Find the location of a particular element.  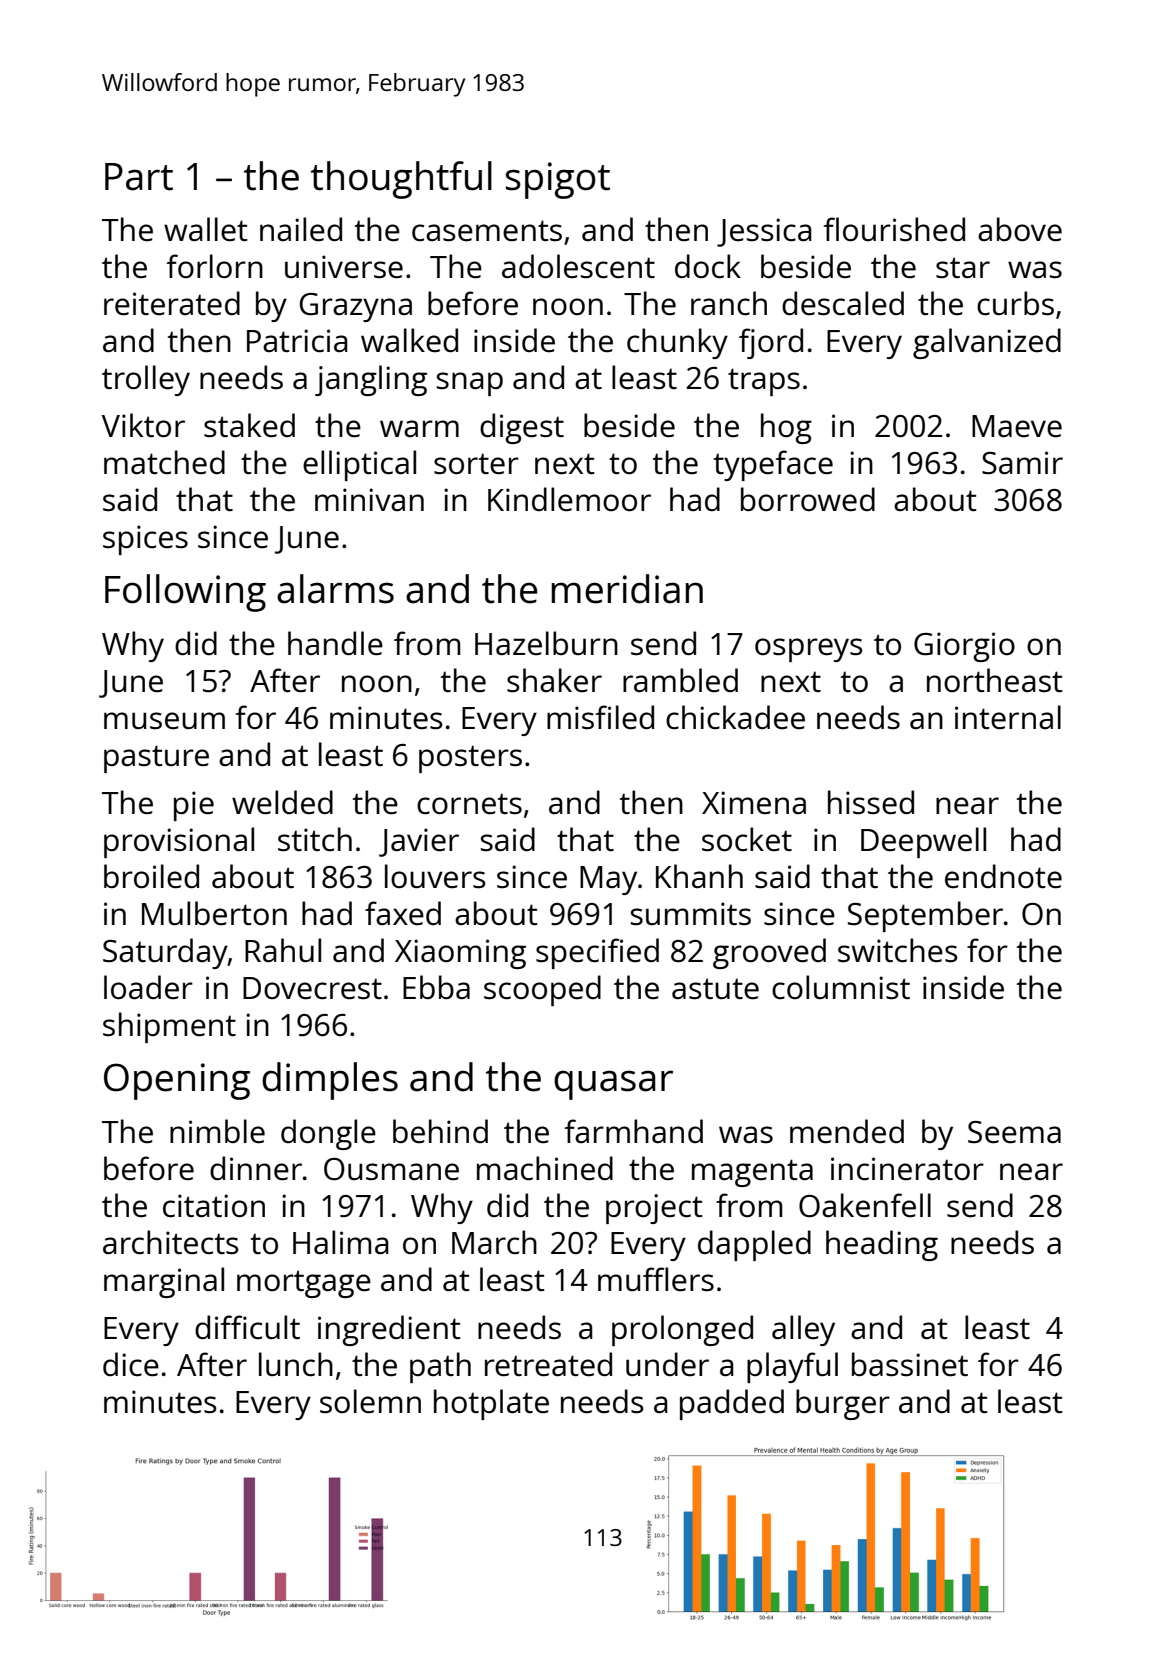

trolley is located at coordinates (146, 380).
